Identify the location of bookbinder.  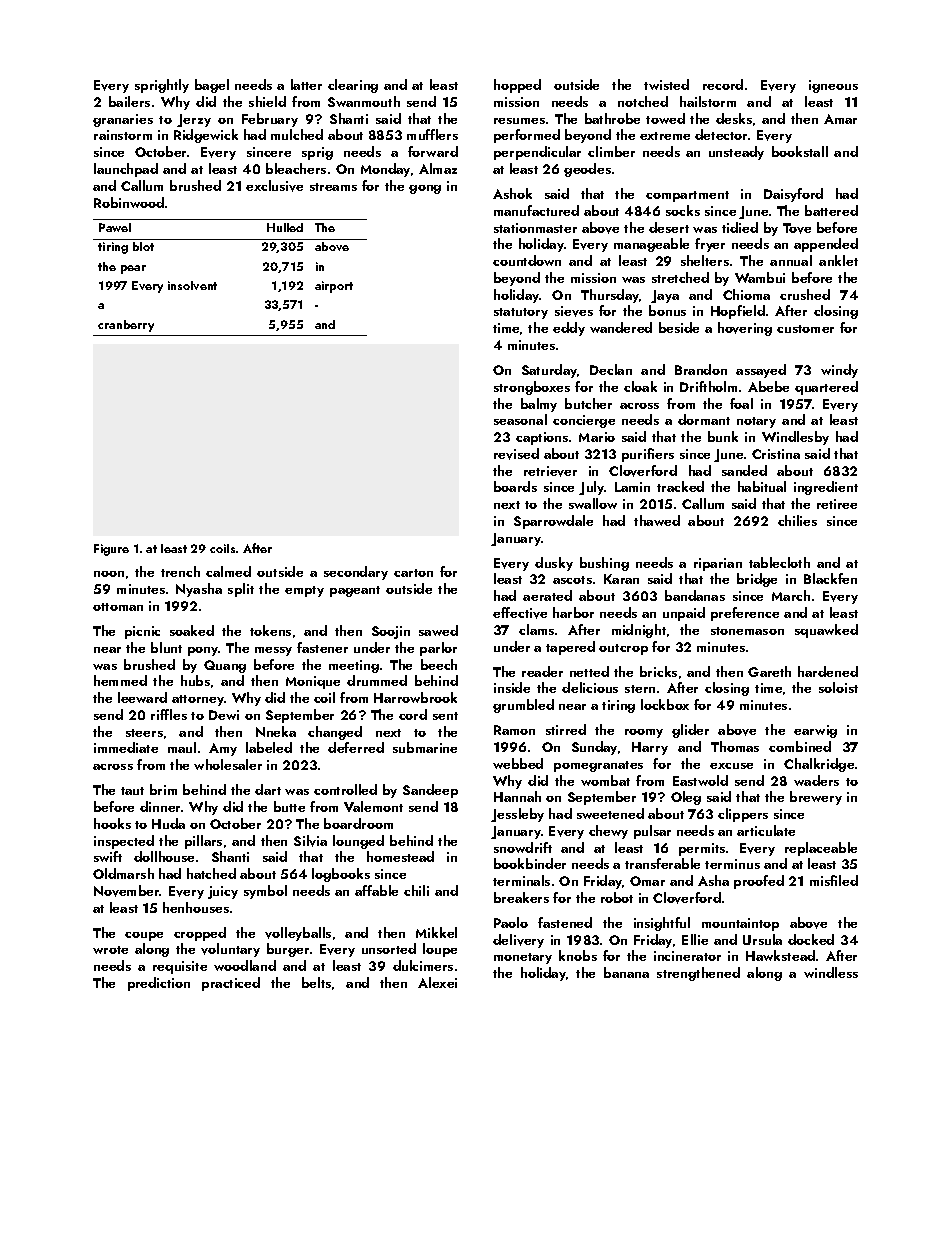
(530, 863).
